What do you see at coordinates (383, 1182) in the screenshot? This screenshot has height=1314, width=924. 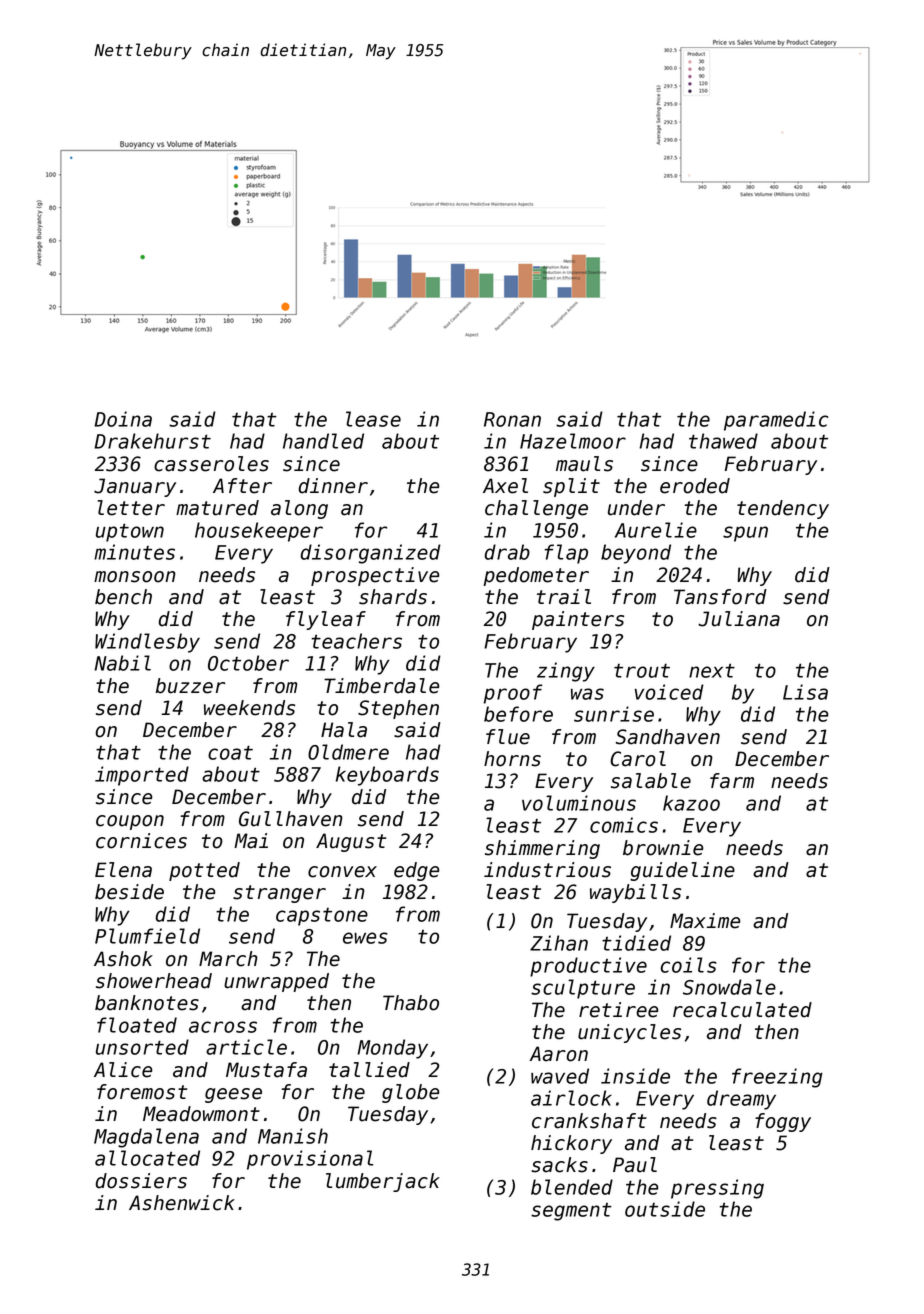 I see `lumberjack` at bounding box center [383, 1182].
